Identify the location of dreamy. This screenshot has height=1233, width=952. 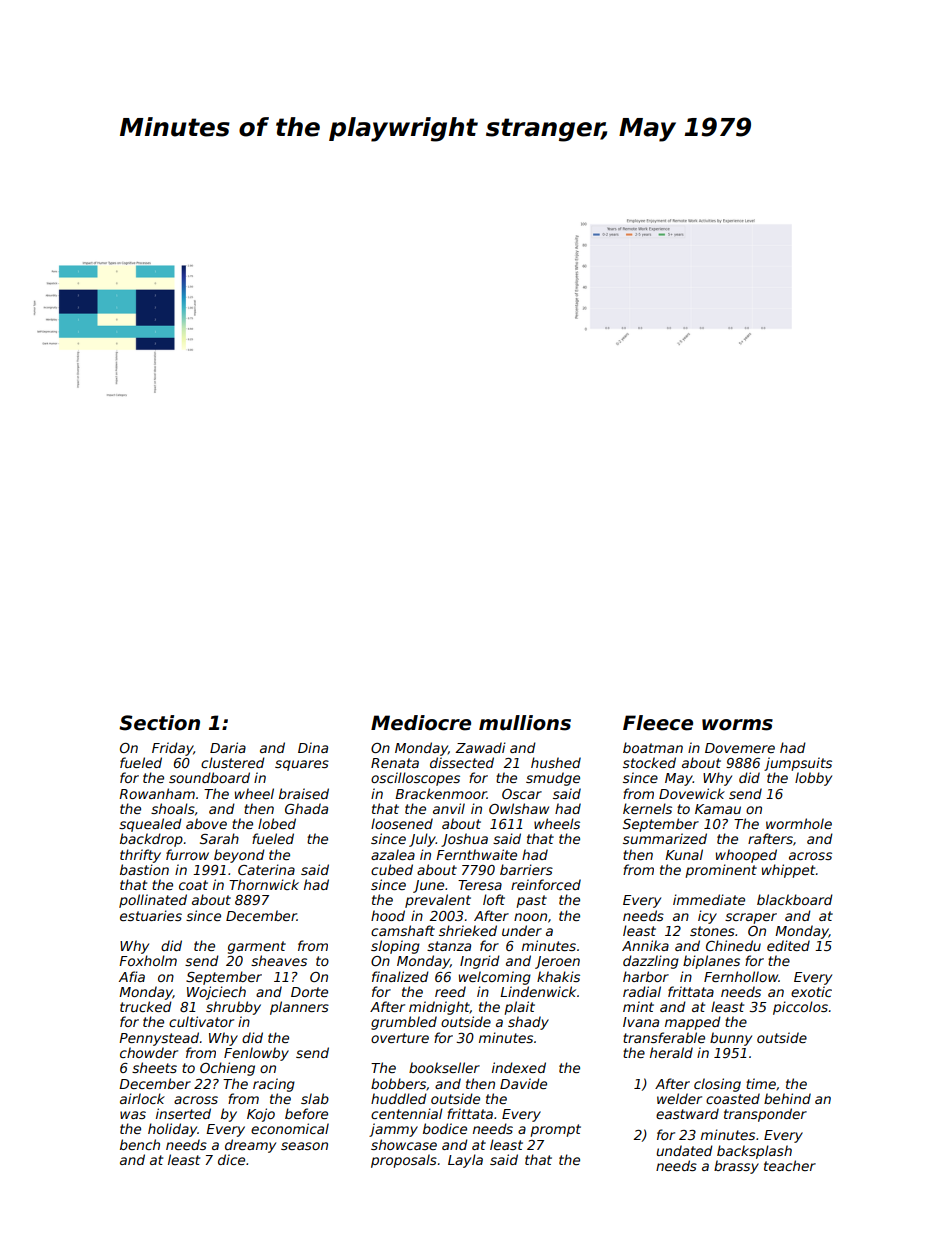
(250, 1146).
